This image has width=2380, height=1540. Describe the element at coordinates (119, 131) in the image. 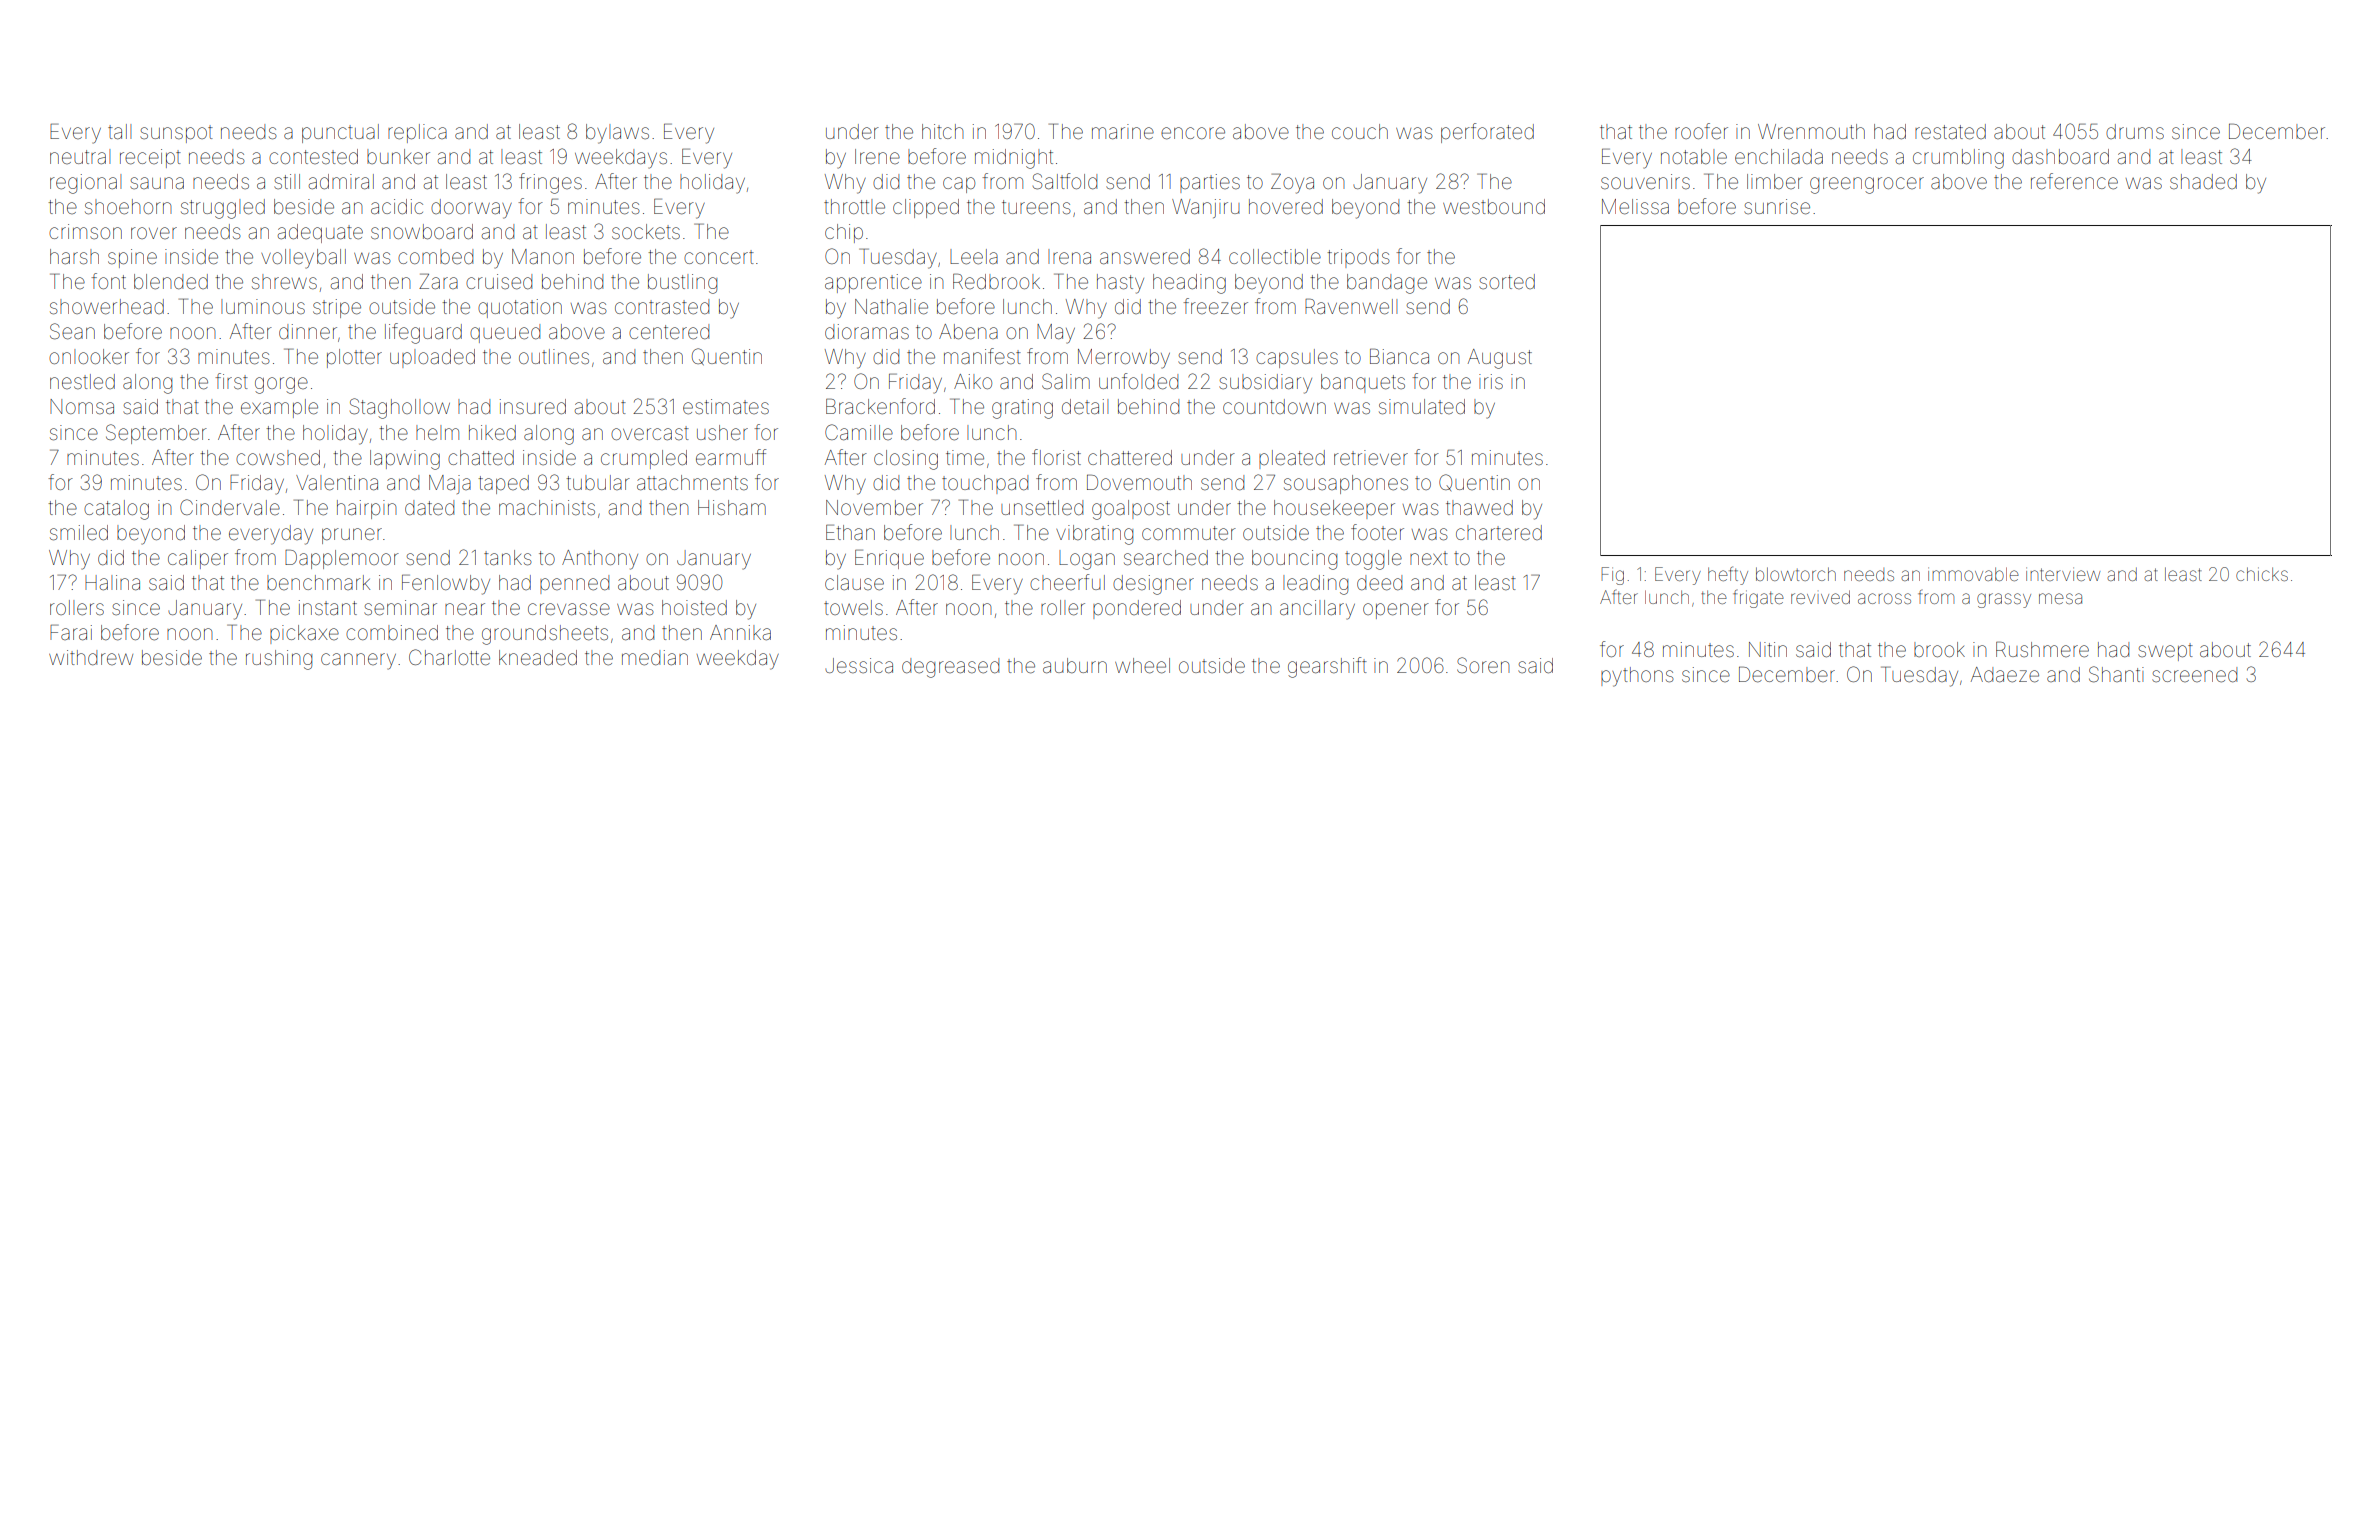

I see `tall` at that location.
